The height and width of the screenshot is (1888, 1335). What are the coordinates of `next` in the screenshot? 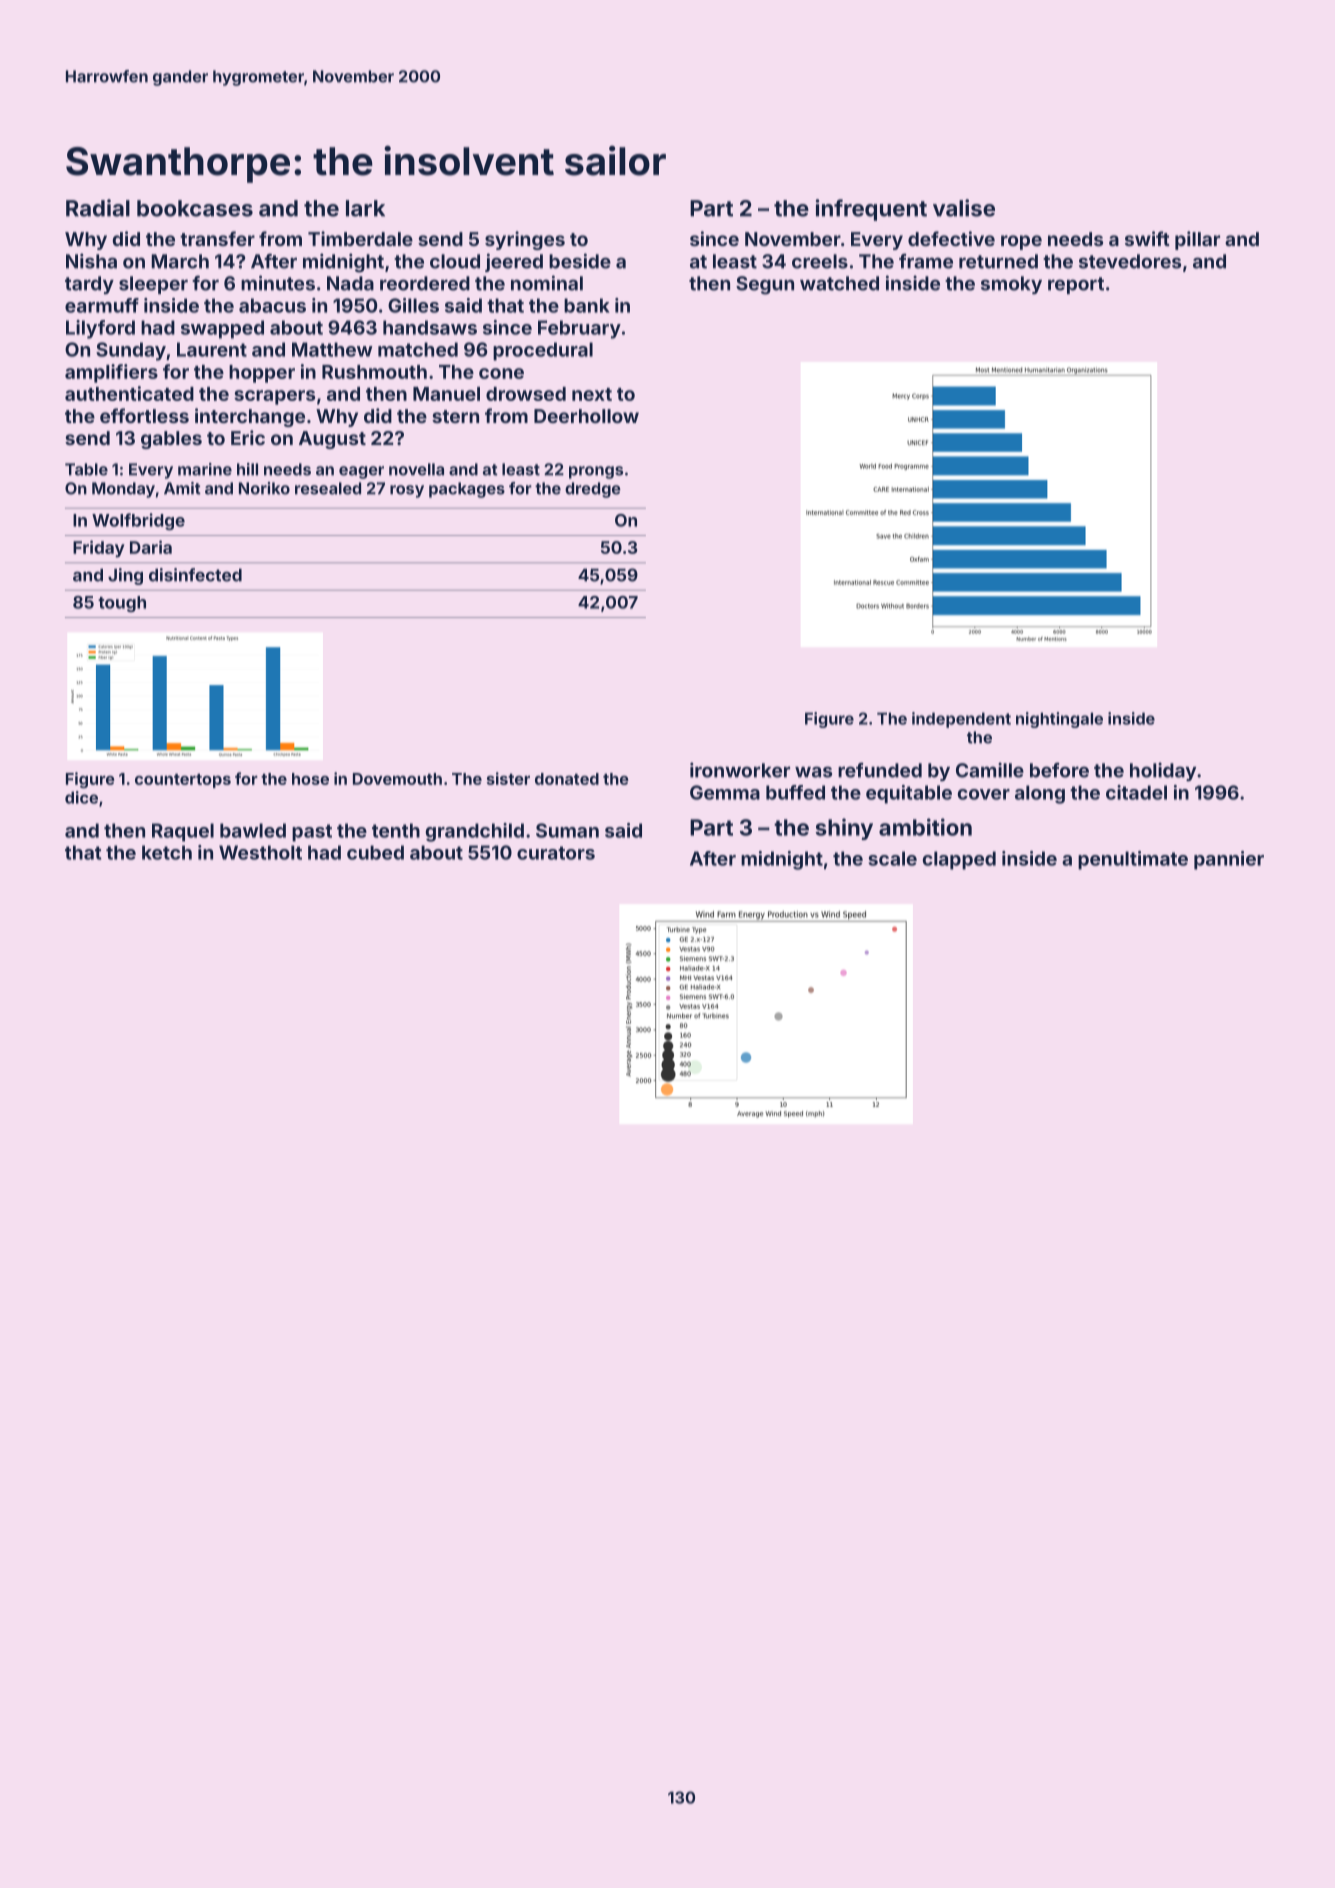 It's located at (592, 394).
